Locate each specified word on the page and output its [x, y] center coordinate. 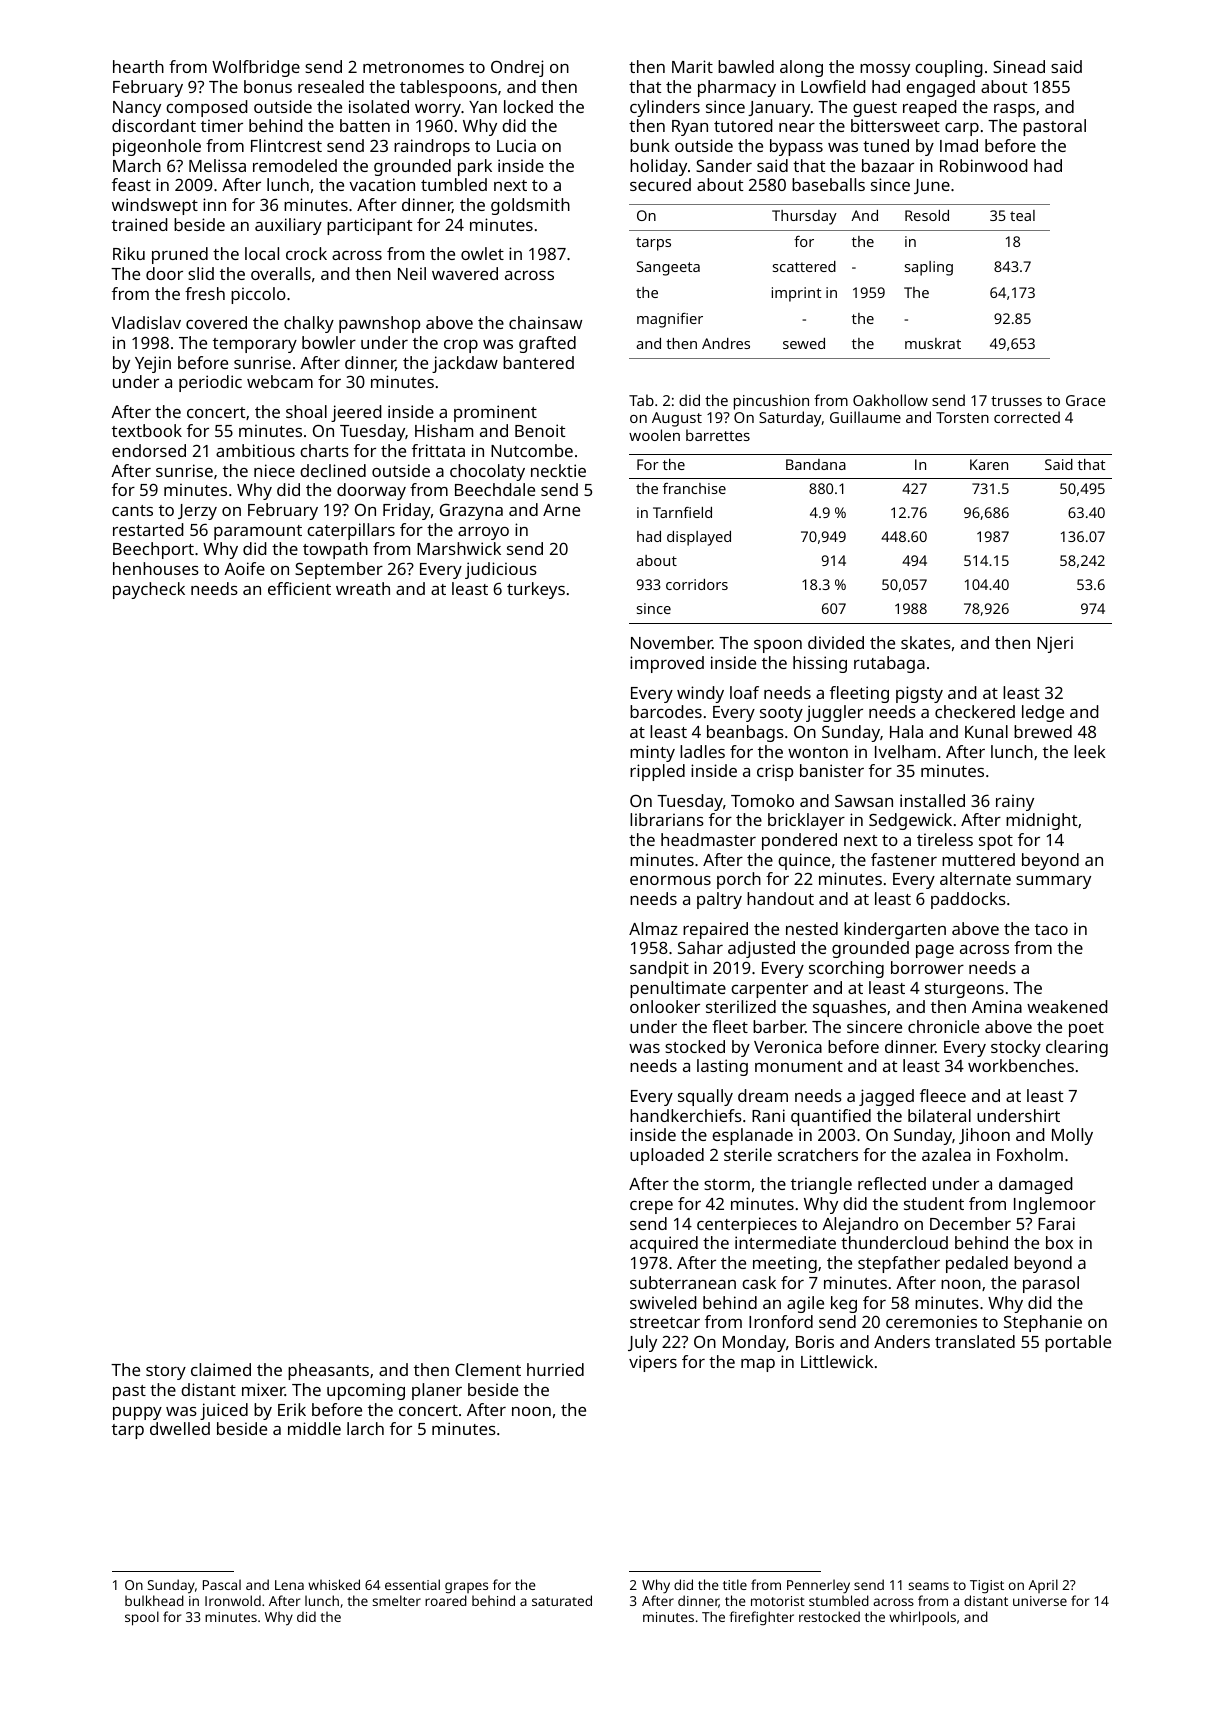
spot [996, 842]
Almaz [653, 928]
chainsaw [545, 322]
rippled [657, 772]
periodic [210, 383]
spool [142, 1618]
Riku [129, 253]
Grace [1085, 400]
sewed [804, 343]
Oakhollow [890, 400]
